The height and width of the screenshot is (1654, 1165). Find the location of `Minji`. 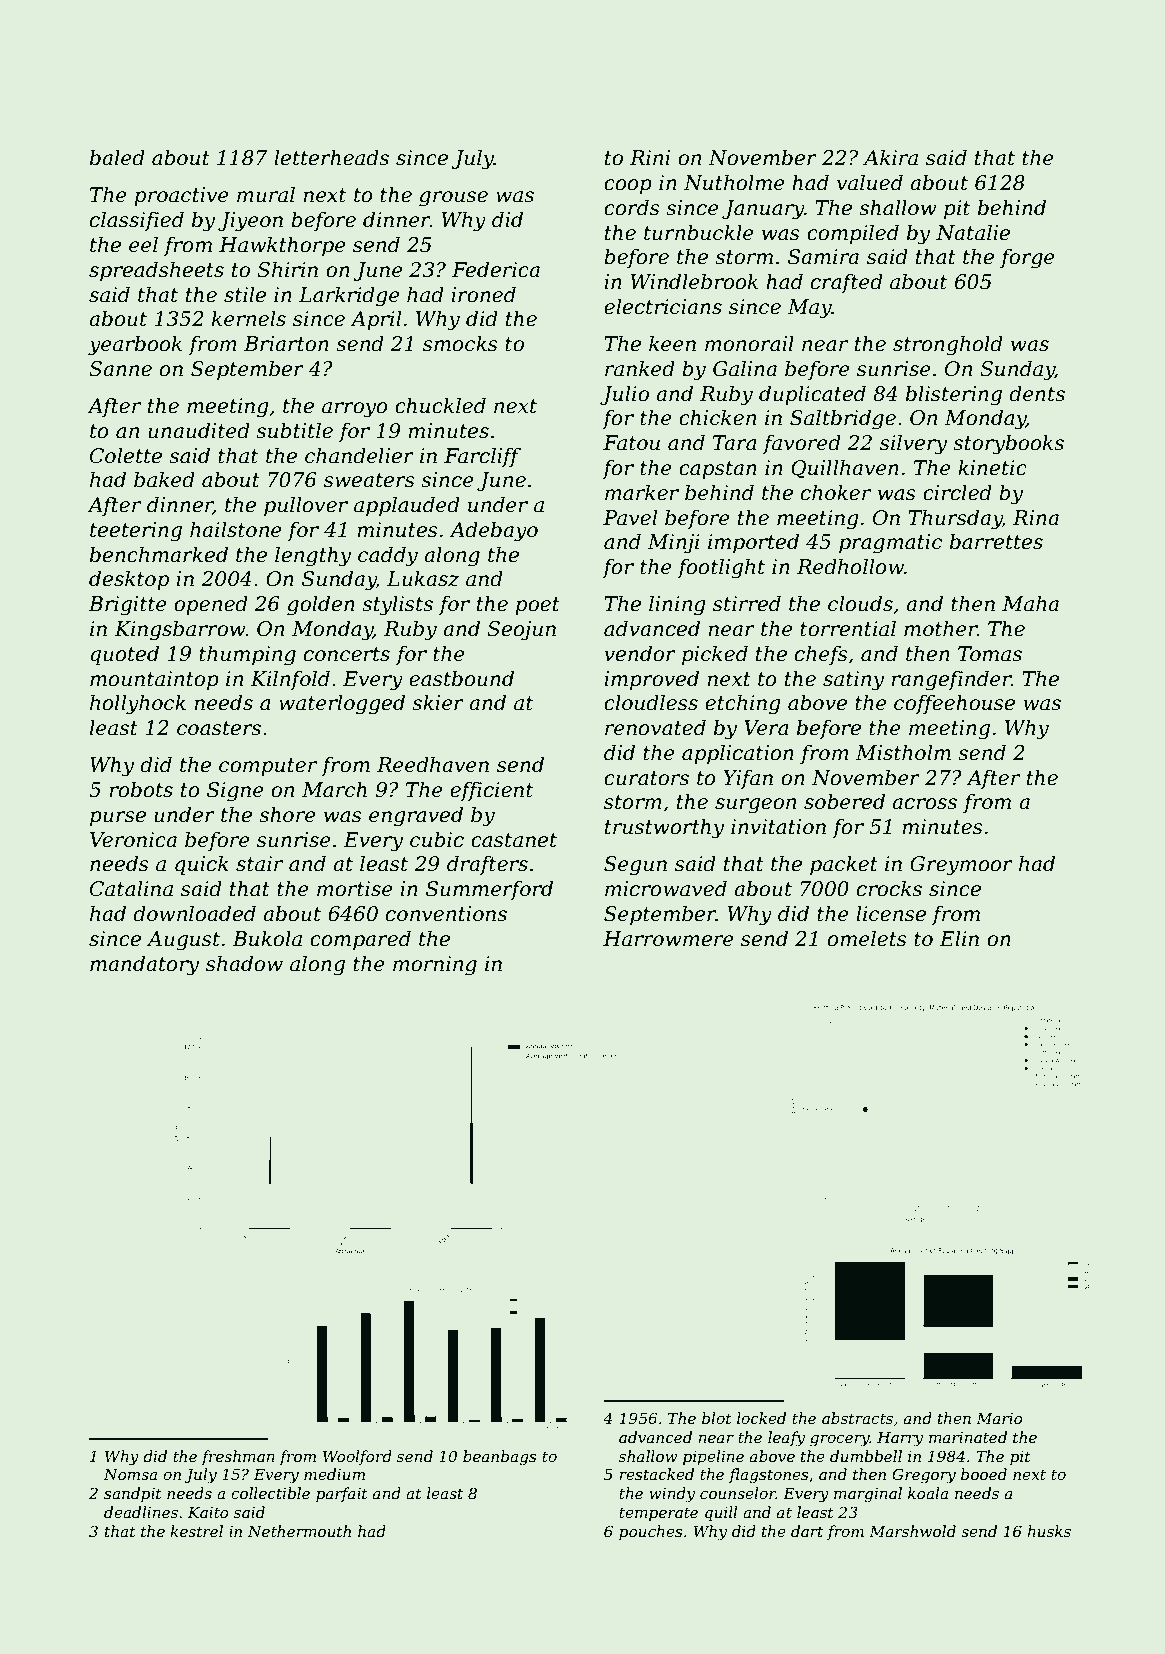

Minji is located at coordinates (673, 544).
